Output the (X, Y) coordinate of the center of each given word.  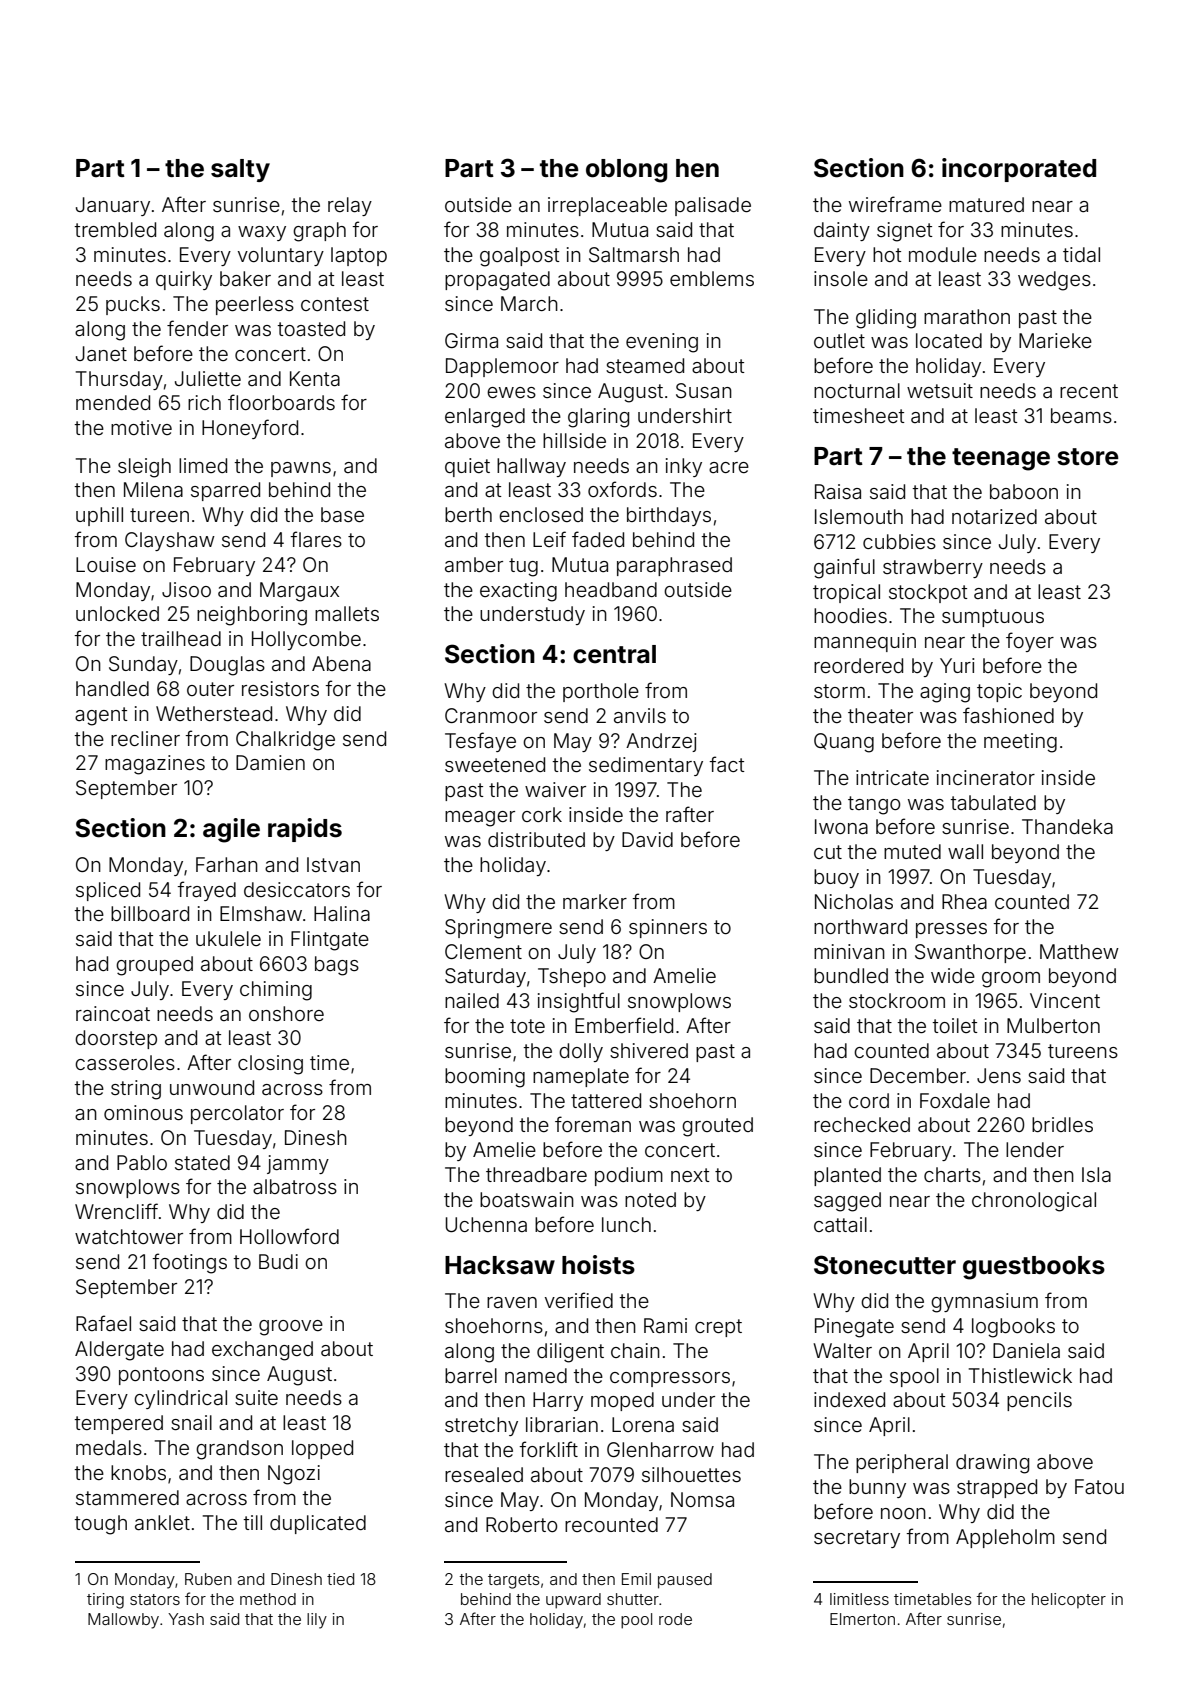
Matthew (1079, 951)
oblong (626, 171)
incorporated (1019, 170)
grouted (717, 1127)
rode (675, 1619)
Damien (270, 762)
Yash (186, 1619)
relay (350, 206)
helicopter (1069, 1600)
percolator (237, 1114)
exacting (518, 592)
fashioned (1008, 715)
